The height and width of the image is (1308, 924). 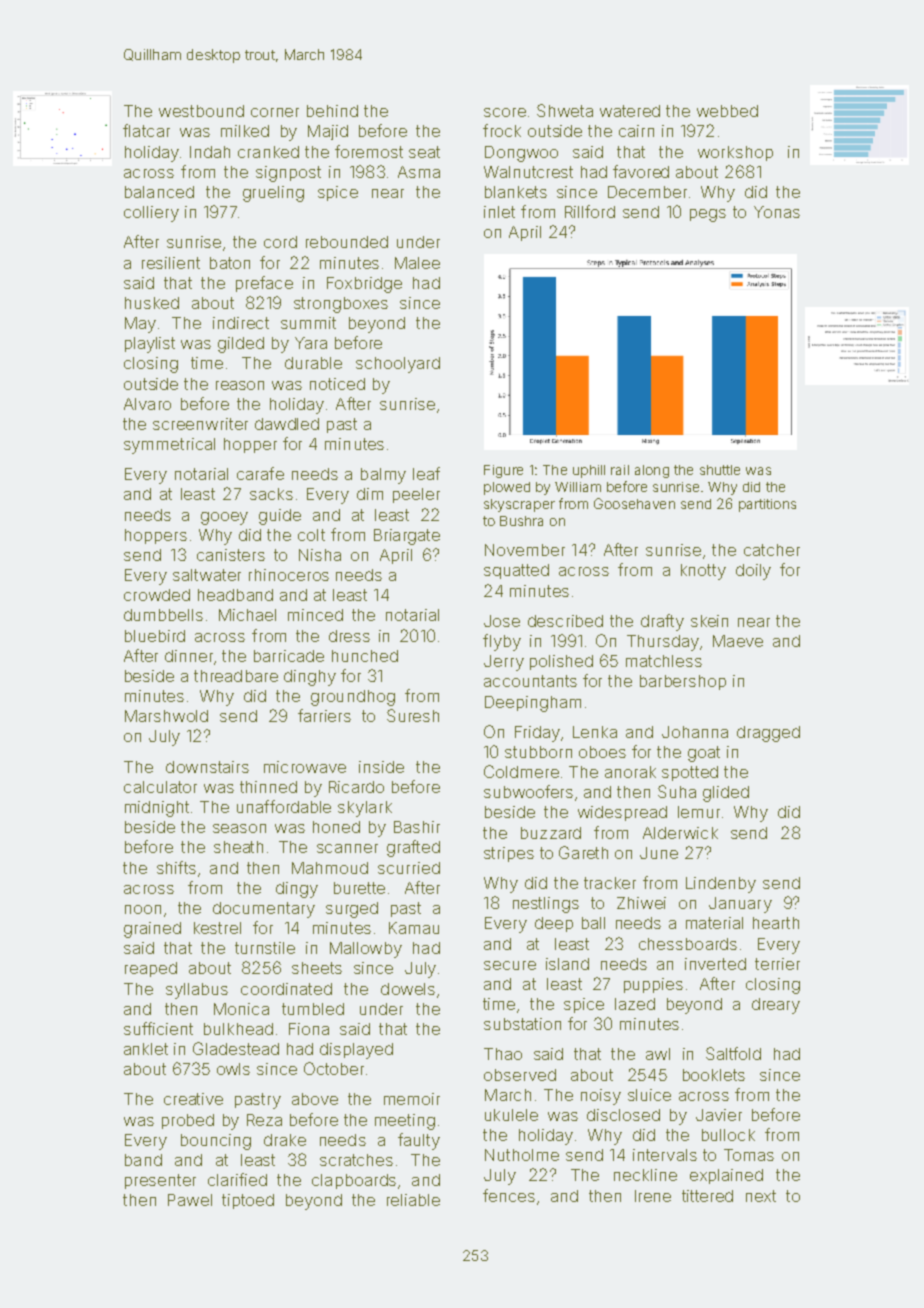 I want to click on dragged, so click(x=768, y=734).
